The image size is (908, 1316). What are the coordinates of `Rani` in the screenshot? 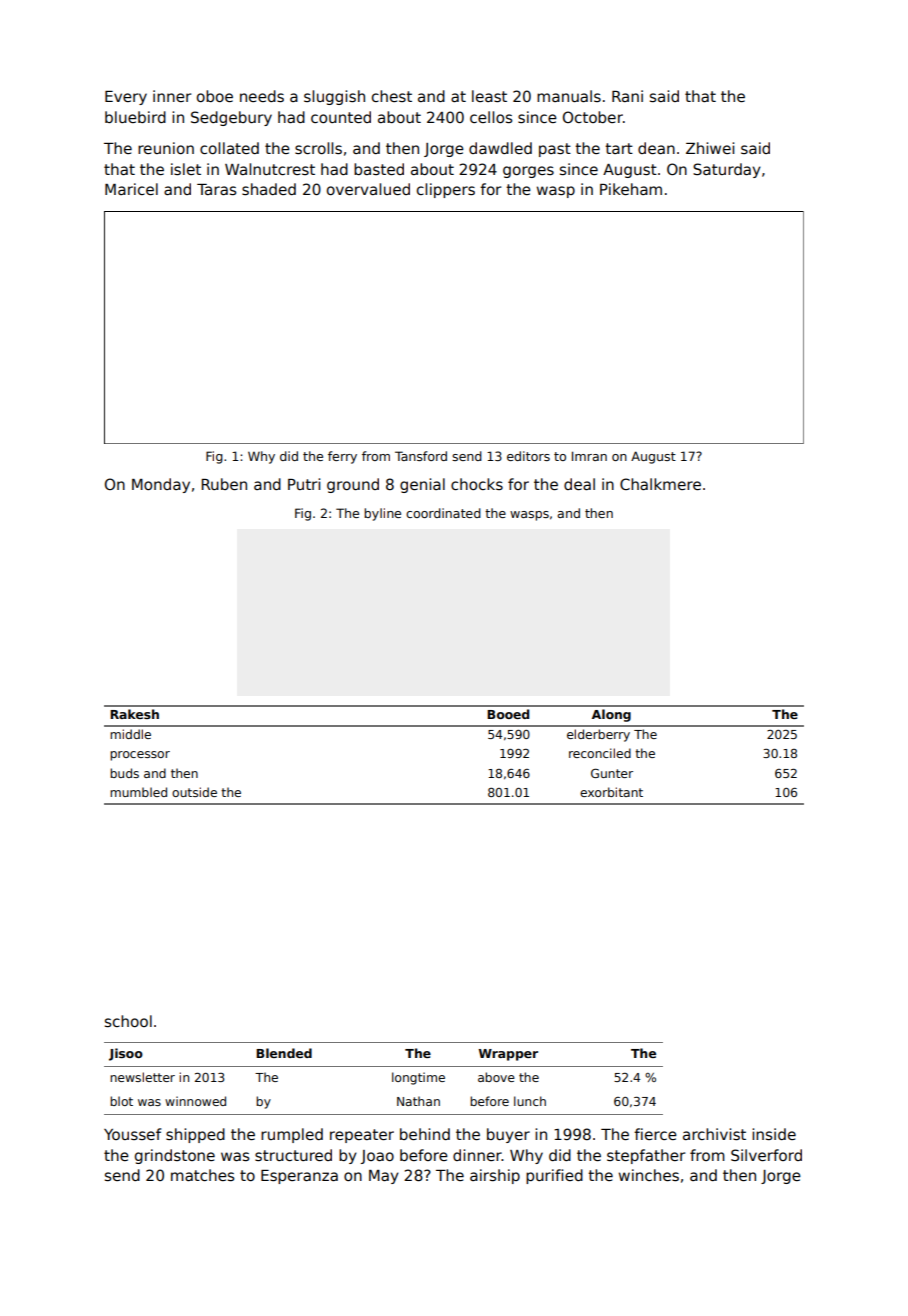 It's located at (627, 96).
